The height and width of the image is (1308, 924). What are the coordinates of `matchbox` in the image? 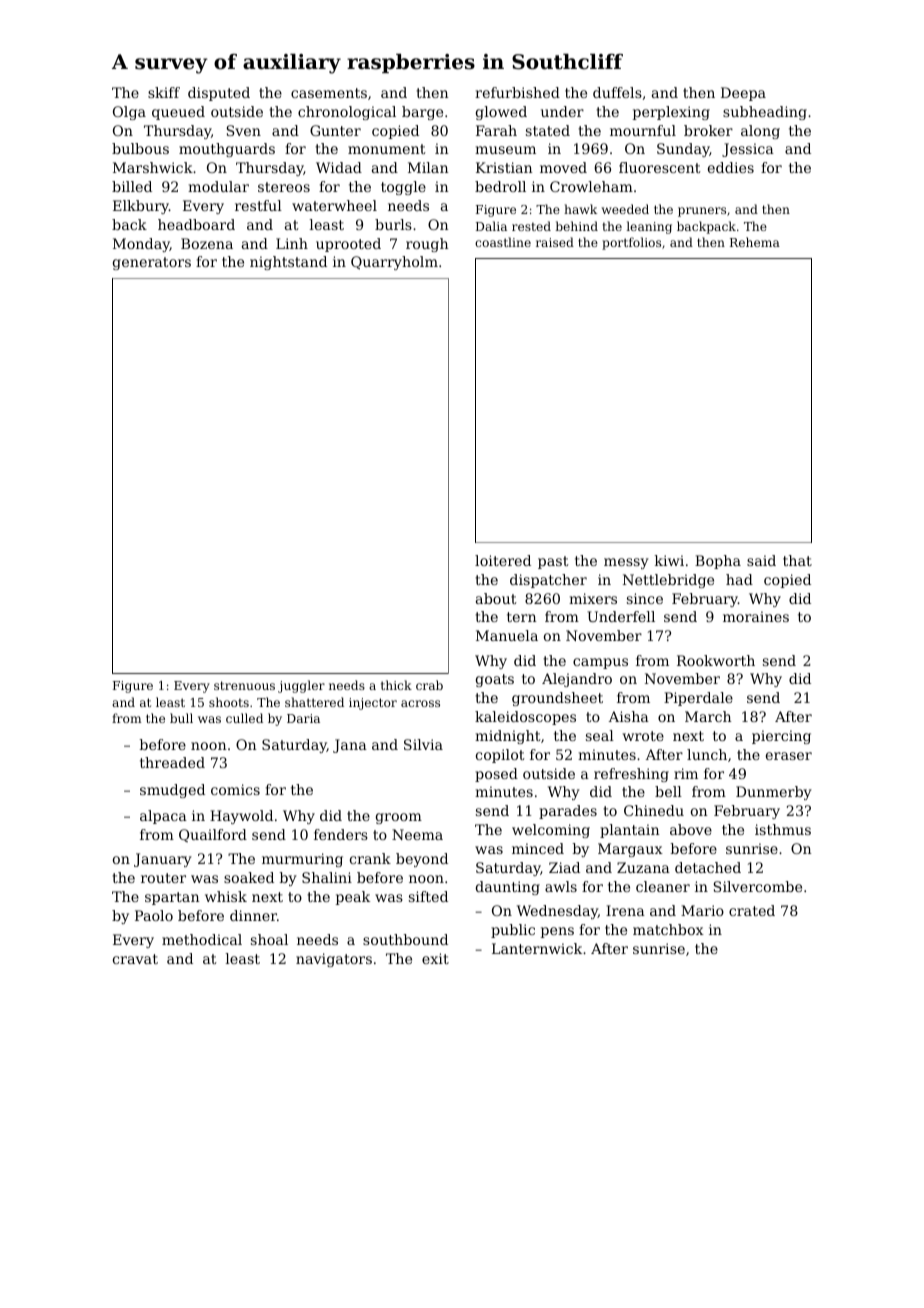 It's located at (668, 929).
